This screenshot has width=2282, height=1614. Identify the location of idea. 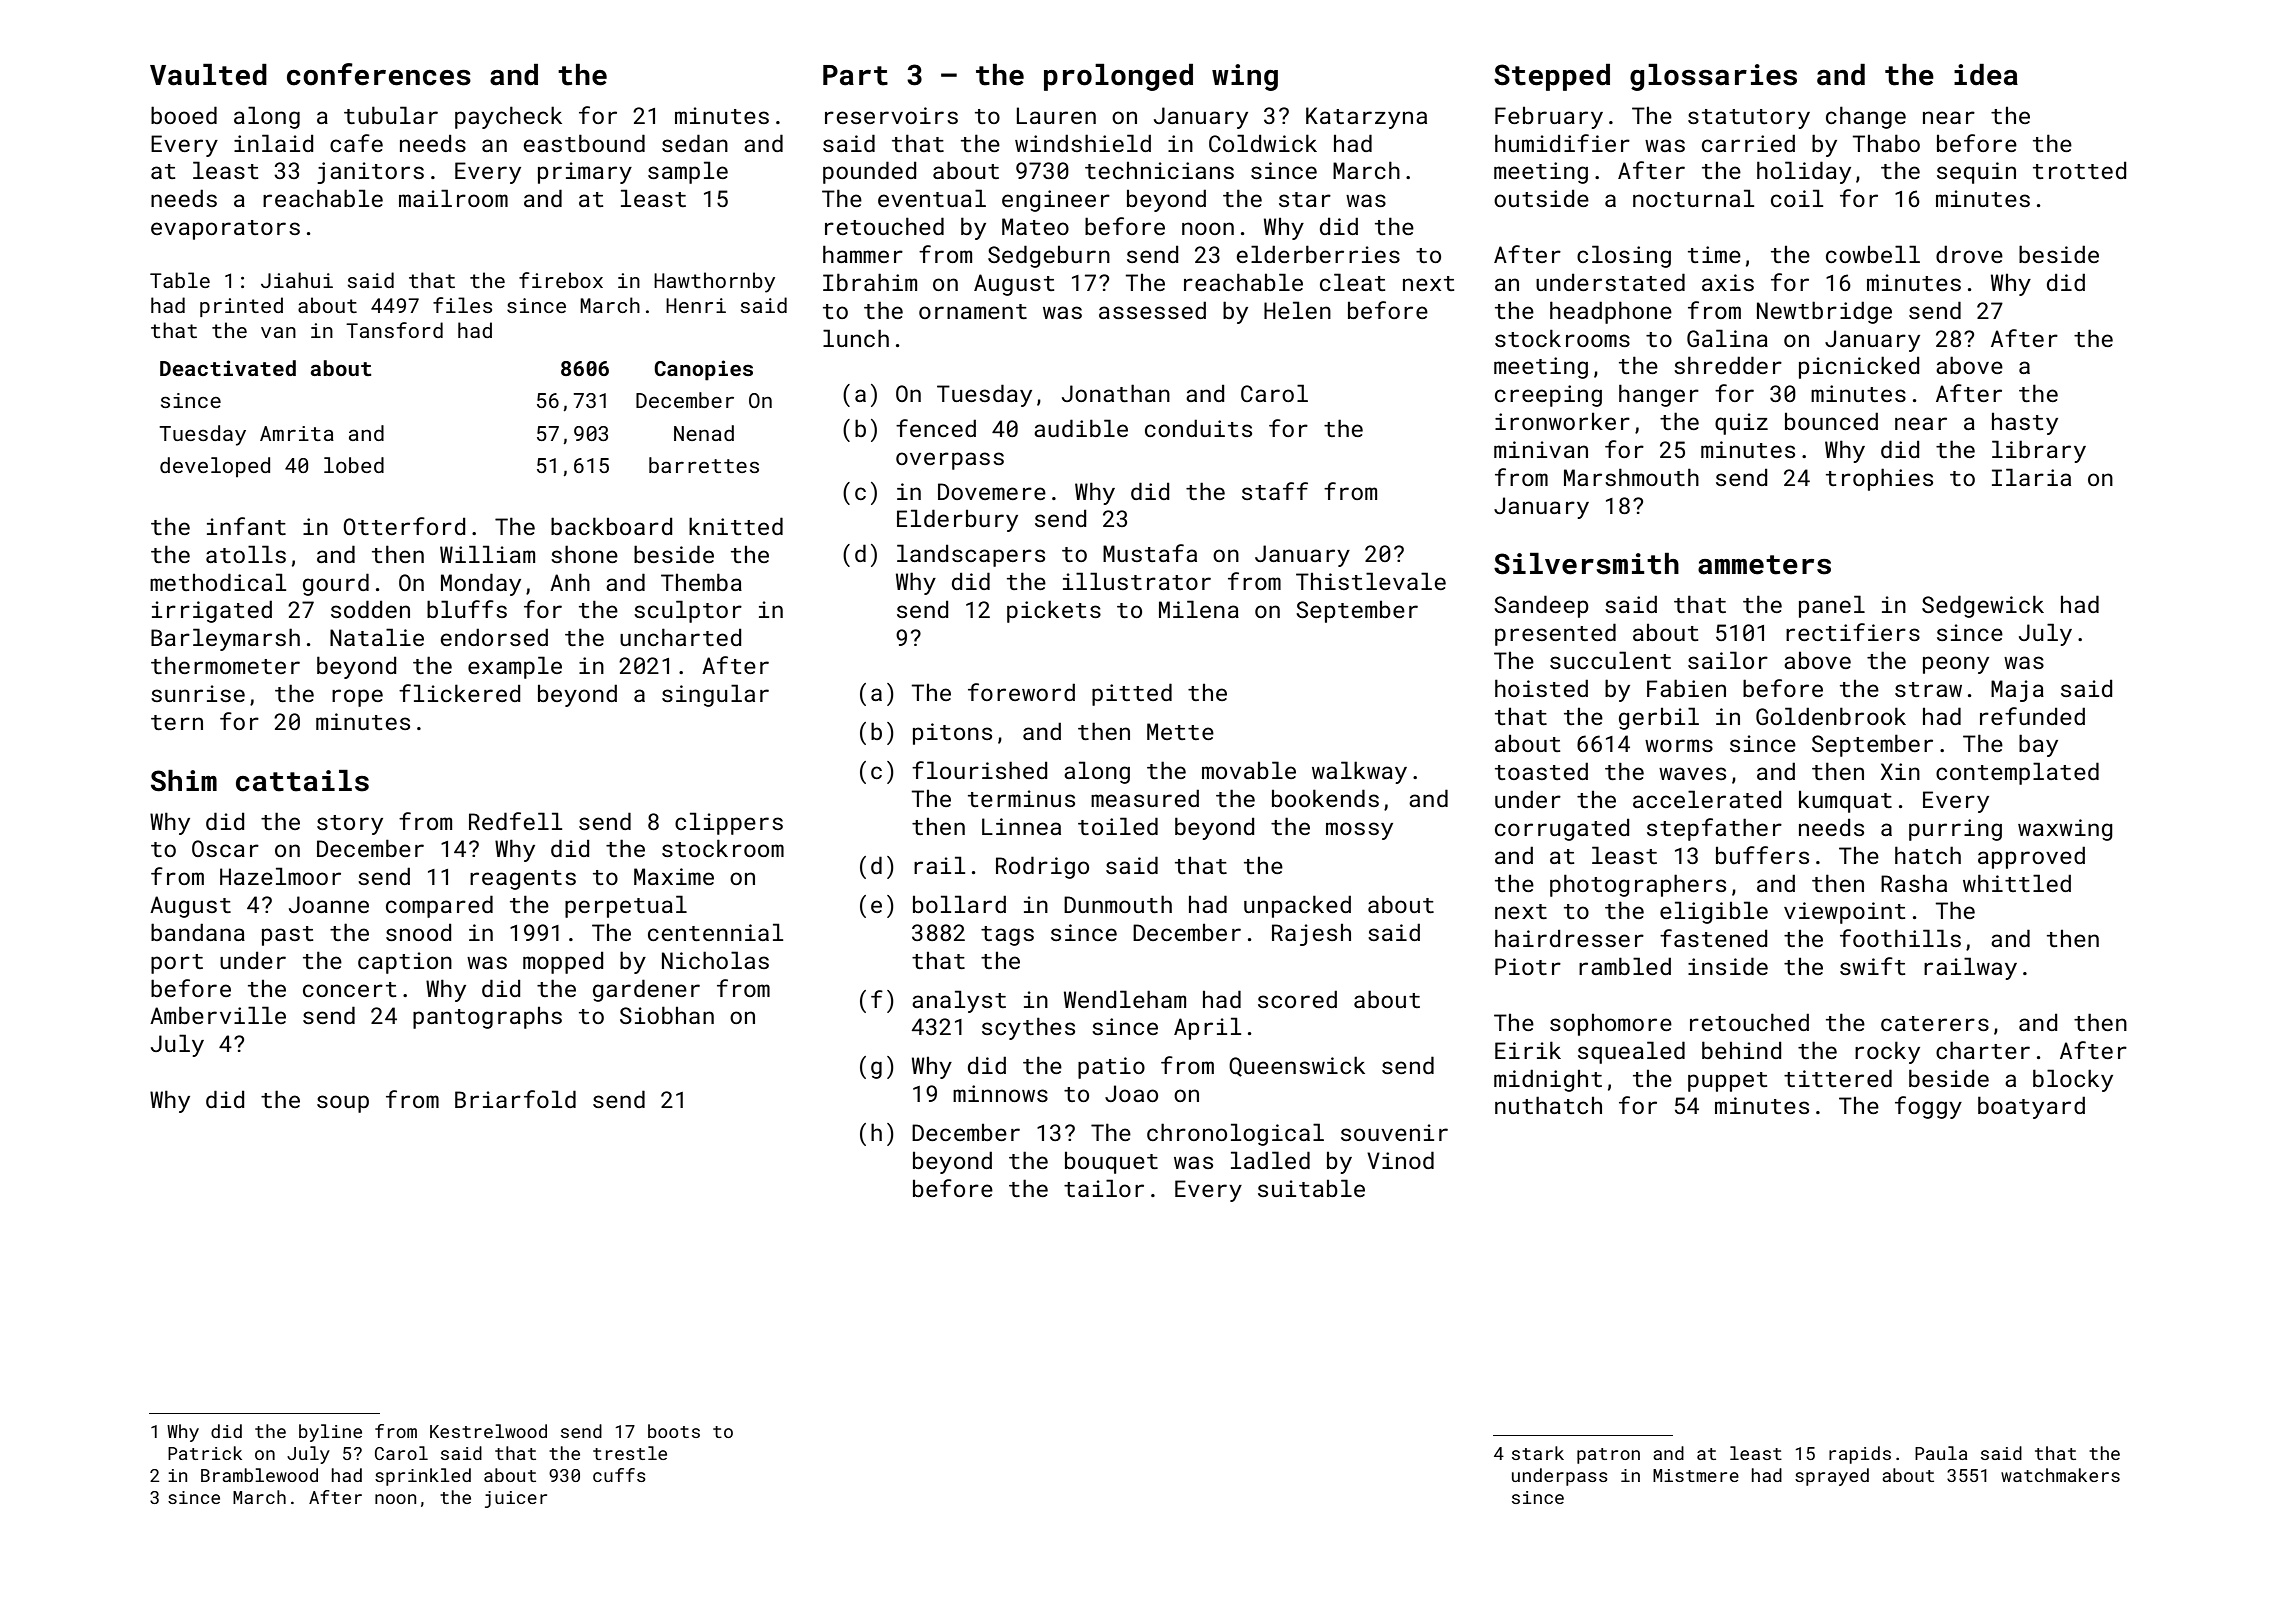
(1986, 75).
